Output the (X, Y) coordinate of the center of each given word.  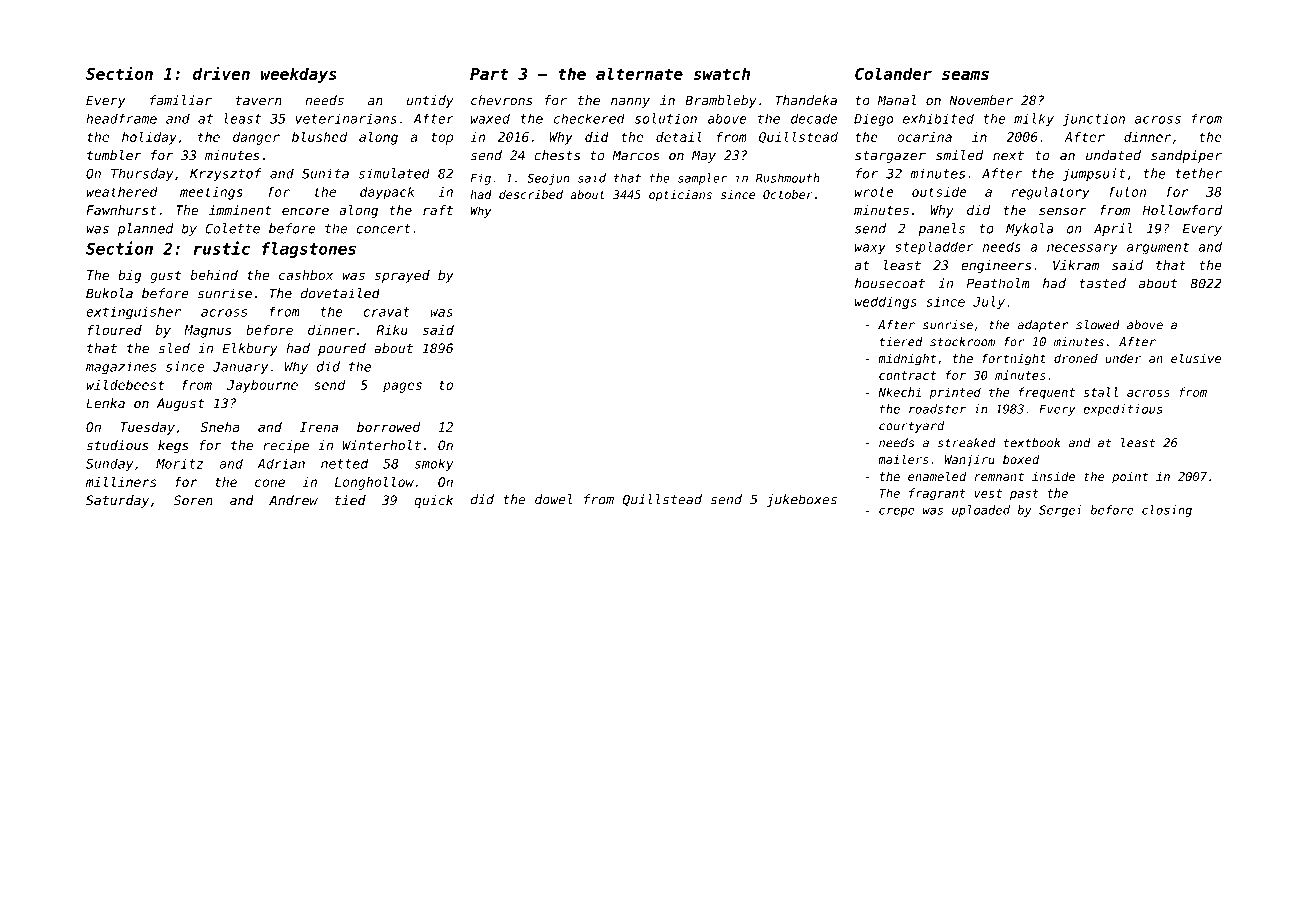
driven (221, 73)
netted (344, 463)
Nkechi (899, 392)
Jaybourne (262, 386)
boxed (1021, 459)
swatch (721, 73)
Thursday (142, 174)
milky (1034, 119)
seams (965, 75)
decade (814, 118)
